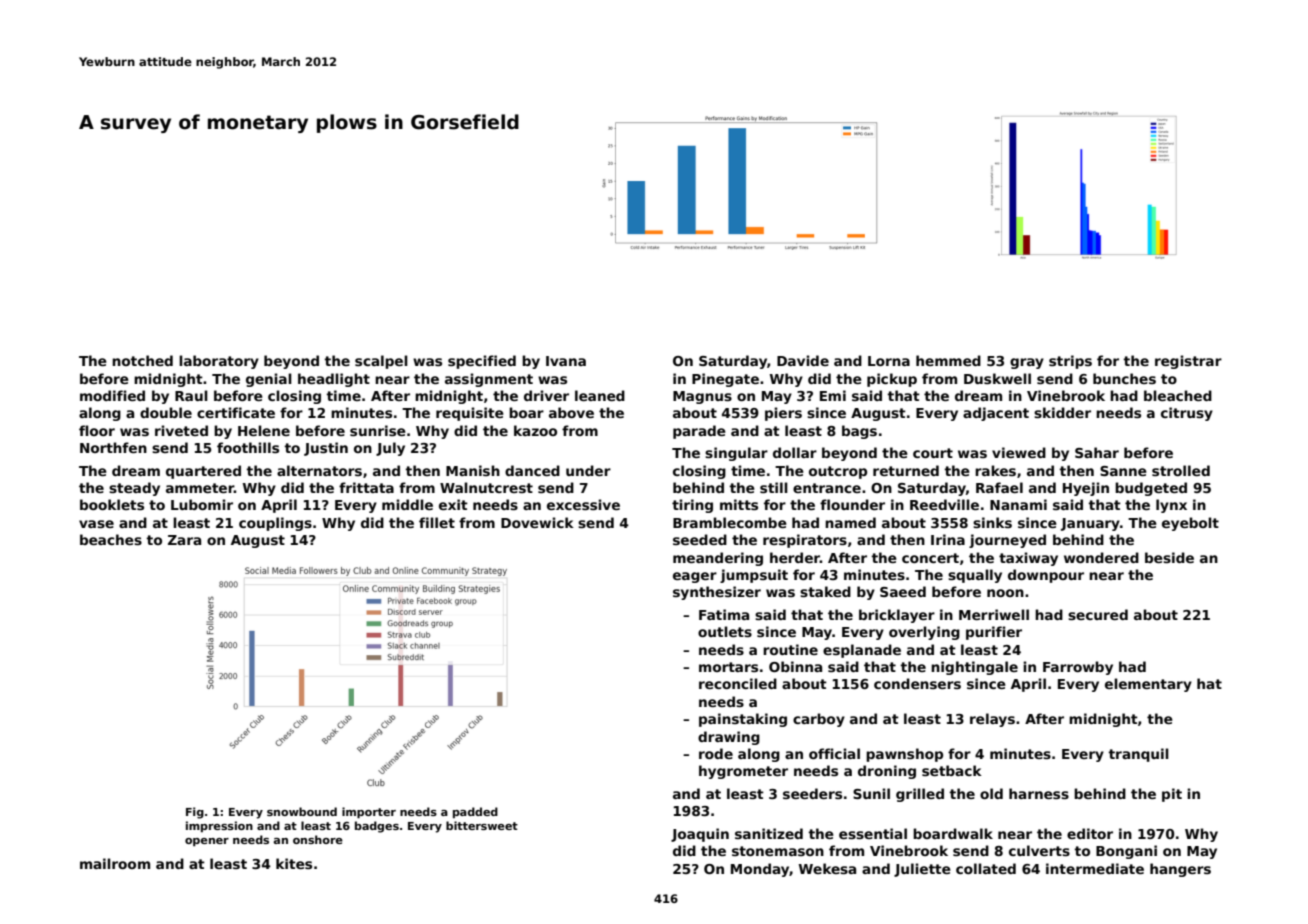 This screenshot has height=924, width=1308. I want to click on laboratory, so click(219, 362).
